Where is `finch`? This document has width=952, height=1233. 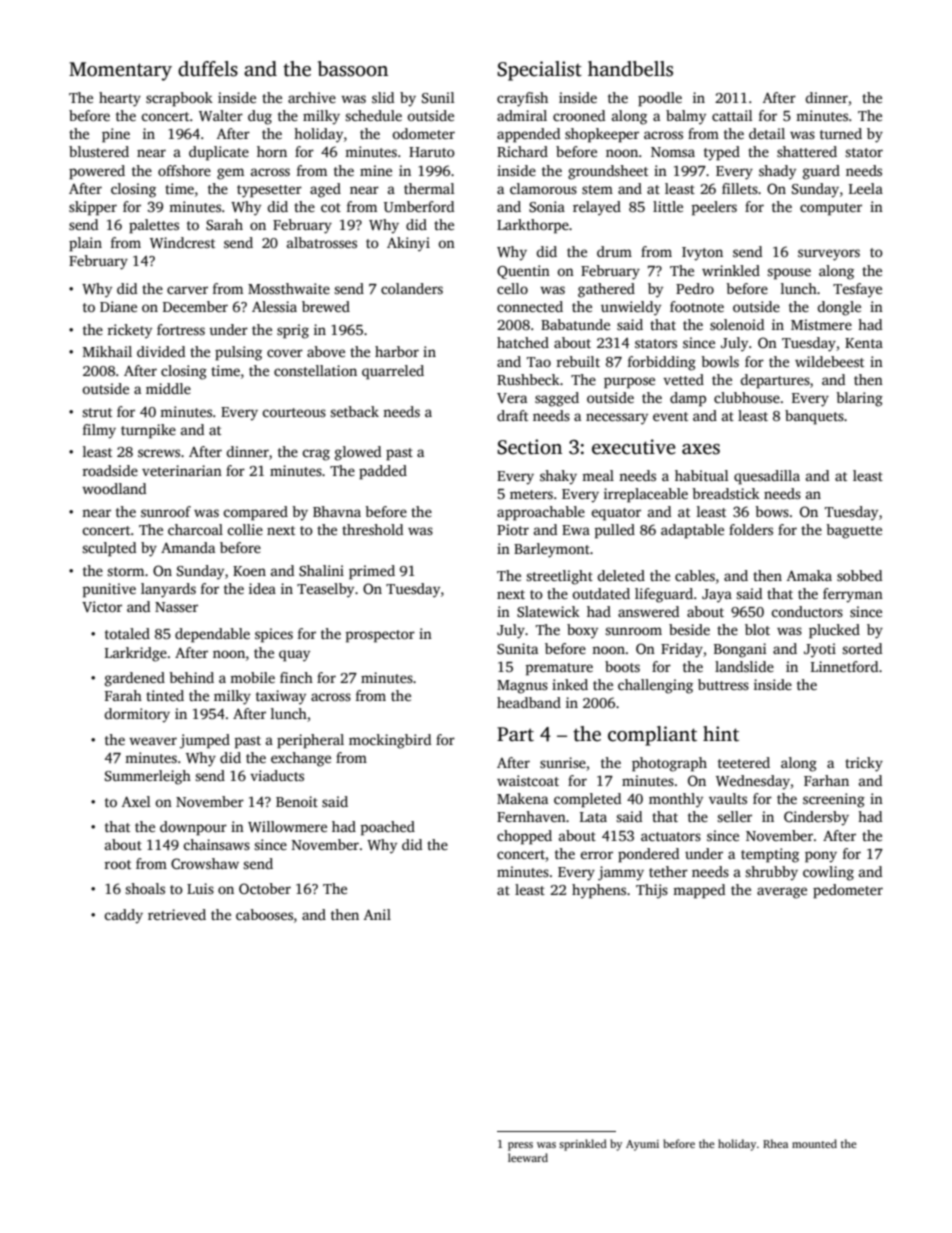 finch is located at coordinates (296, 677).
